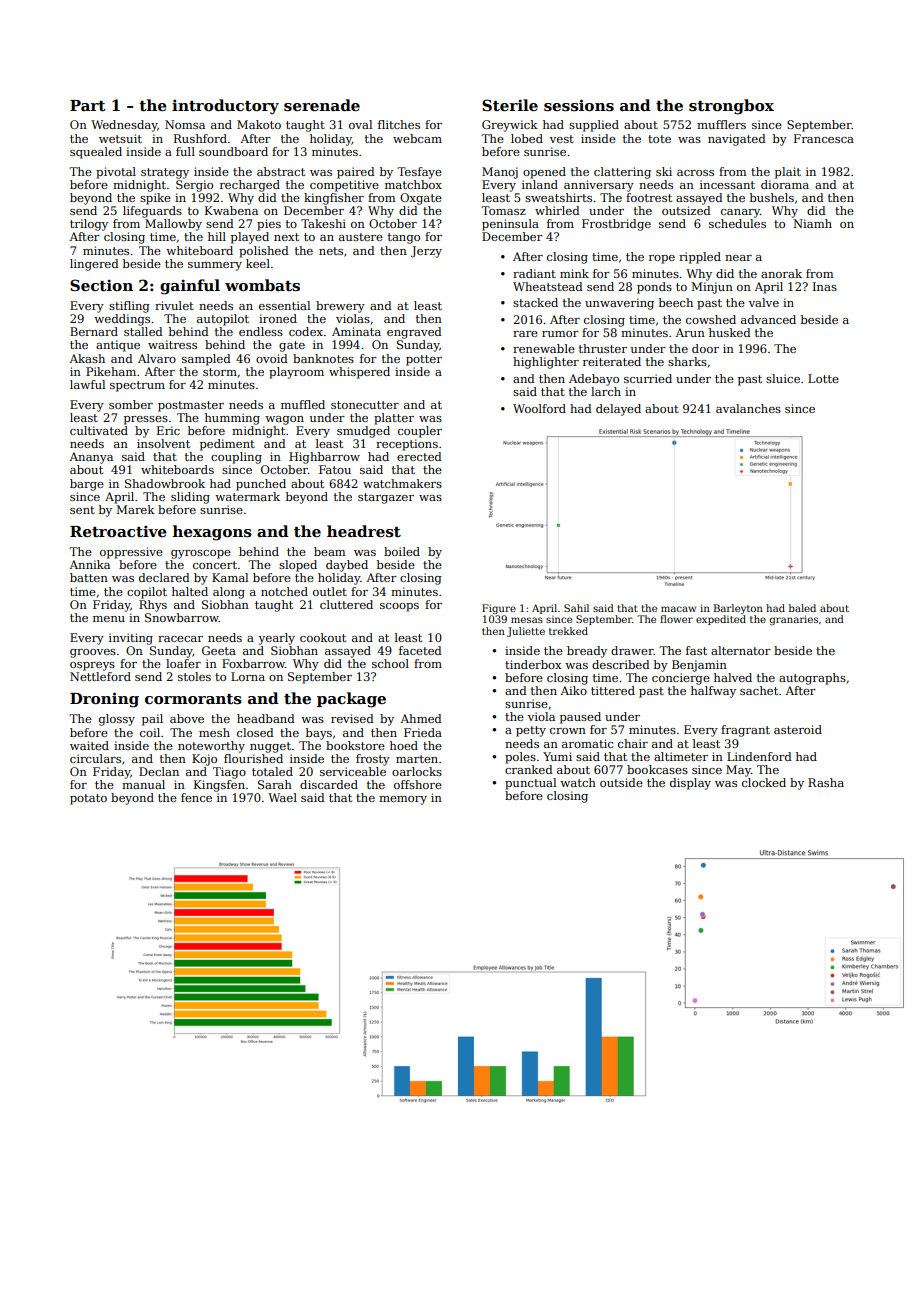  Describe the element at coordinates (135, 509) in the screenshot. I see `Marek` at that location.
